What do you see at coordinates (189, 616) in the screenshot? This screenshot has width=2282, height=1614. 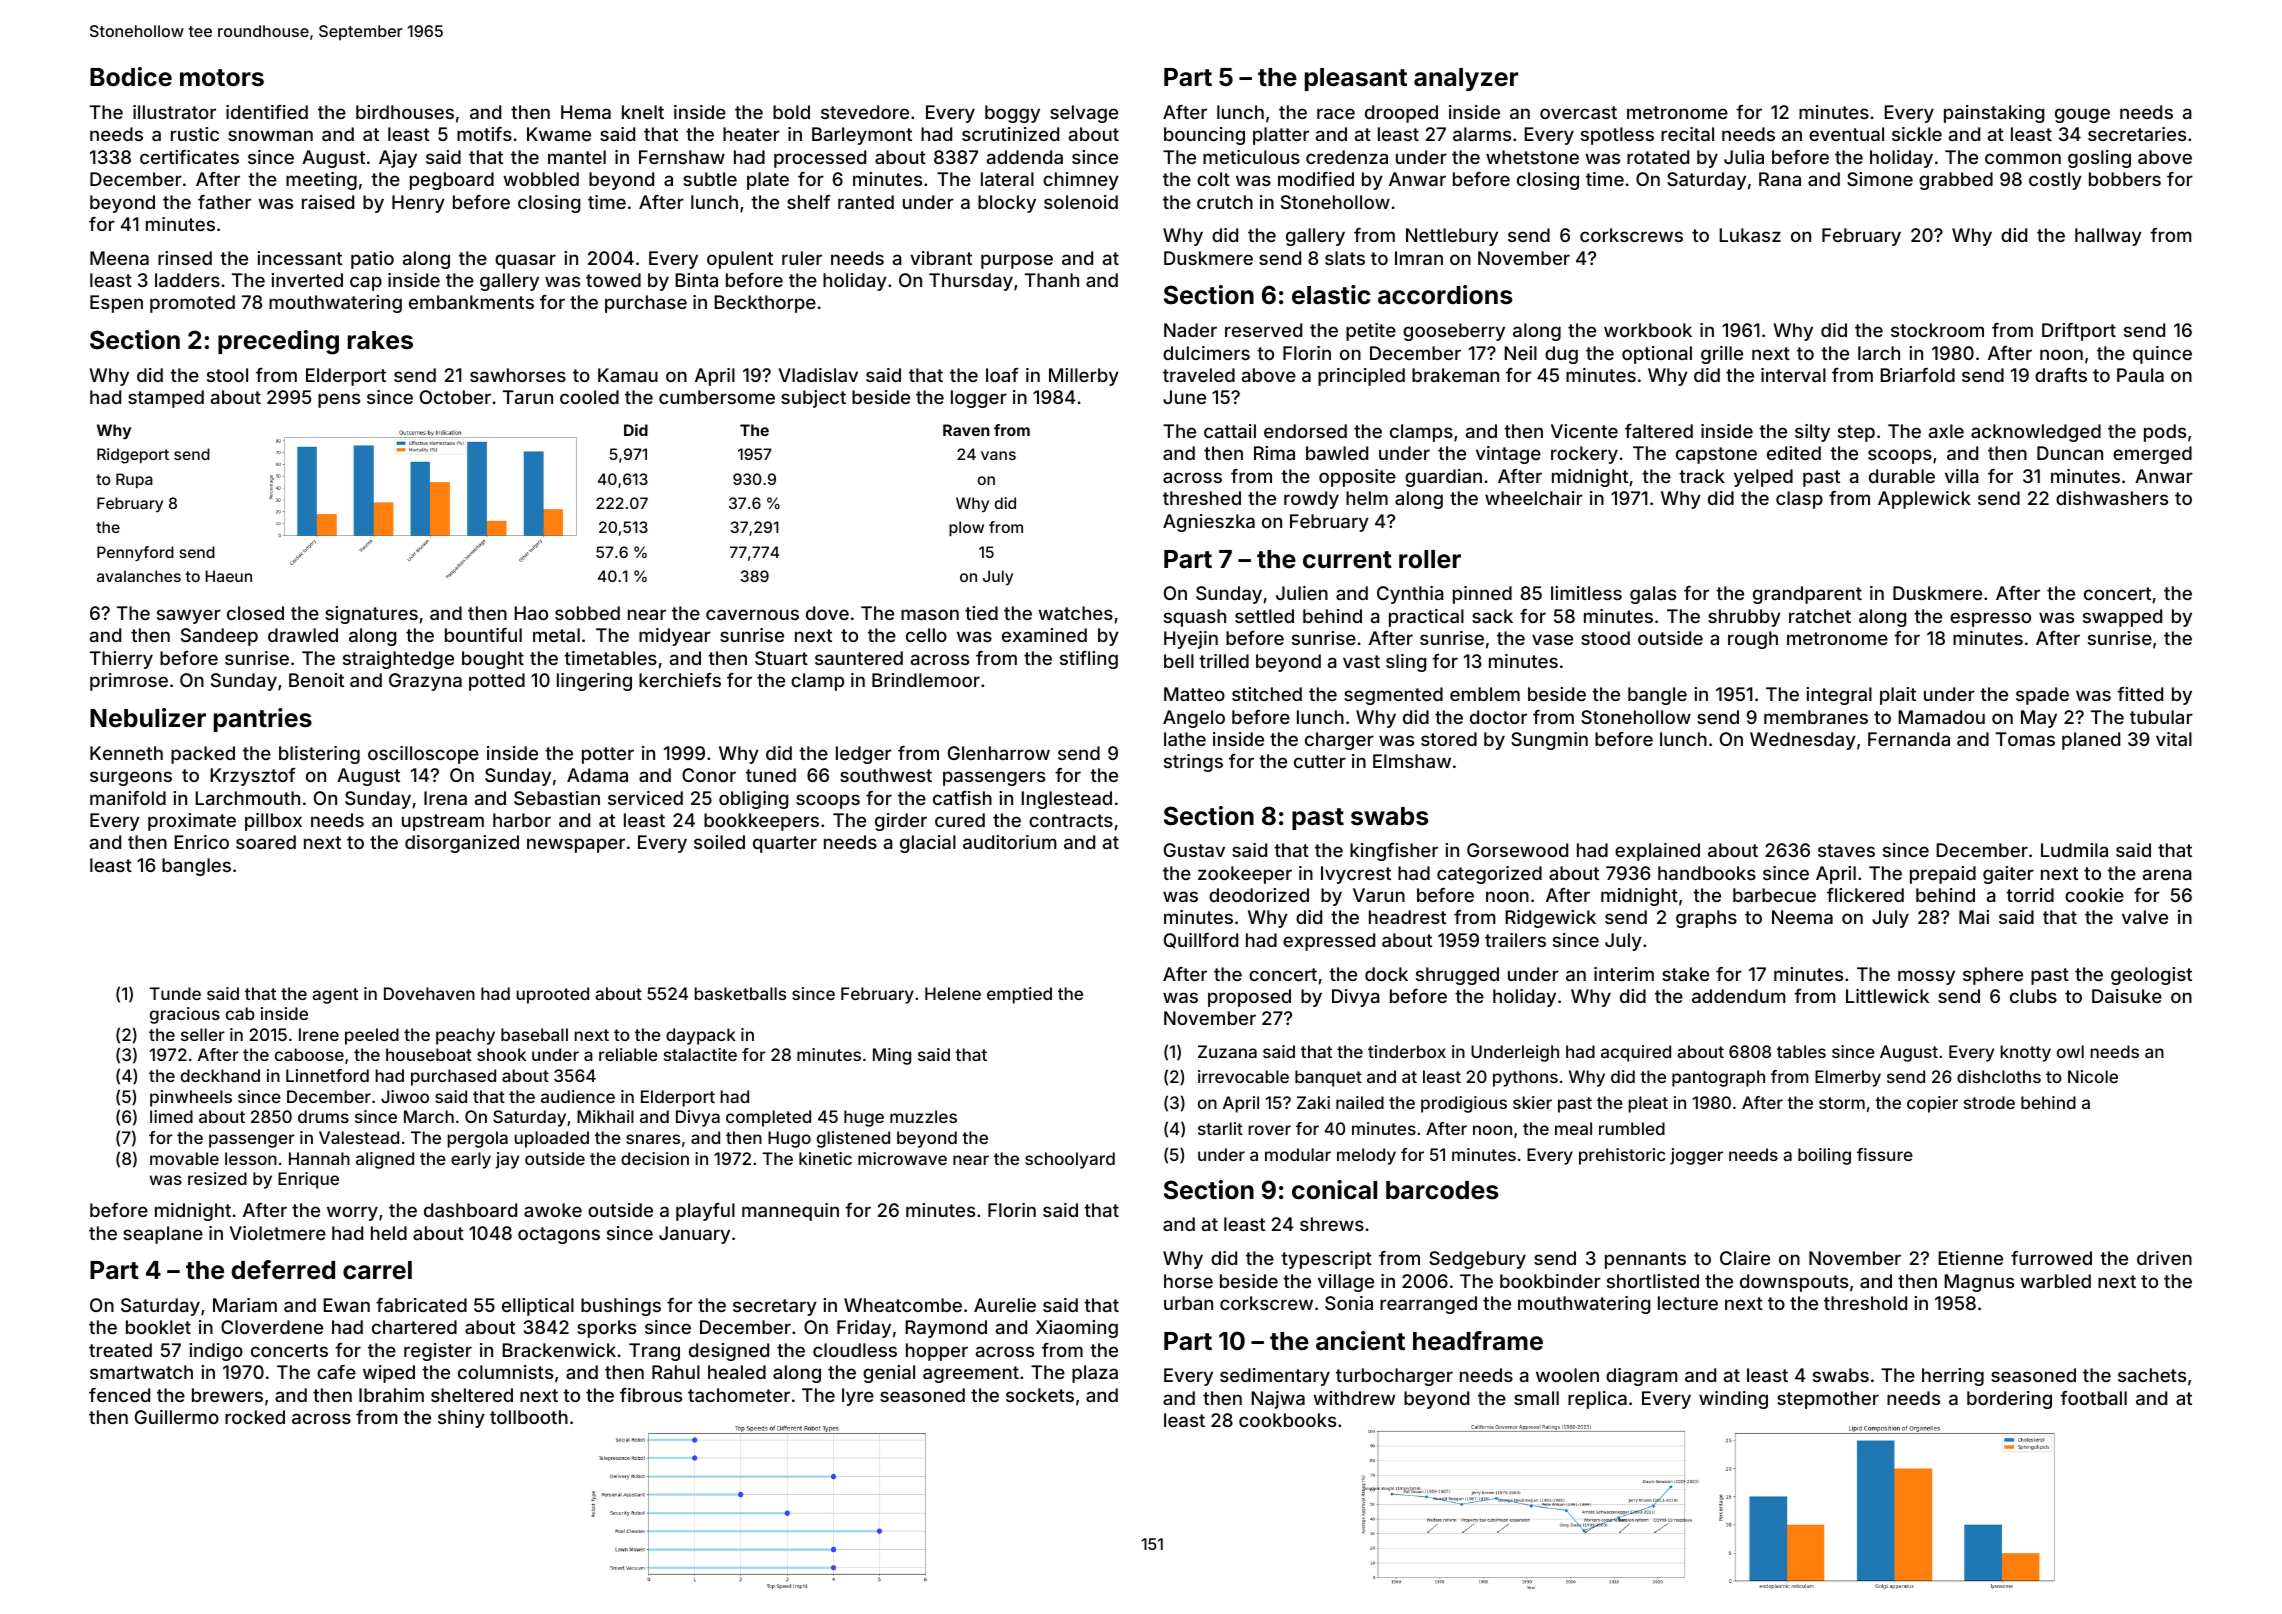 I see `sawyer` at bounding box center [189, 616].
